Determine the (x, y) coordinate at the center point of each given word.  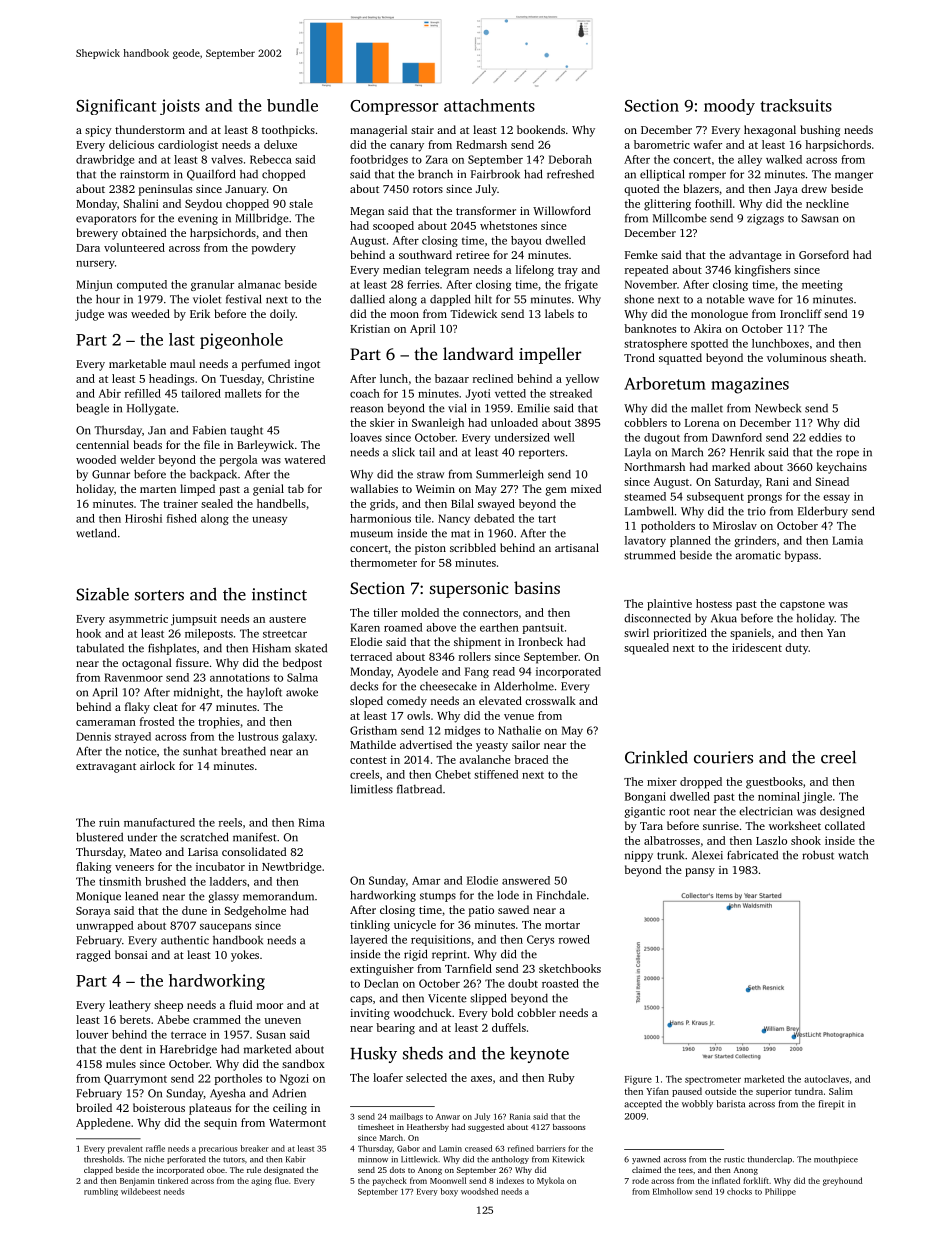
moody (729, 107)
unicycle (415, 926)
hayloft (264, 693)
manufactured (159, 822)
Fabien (209, 430)
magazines (750, 385)
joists (180, 107)
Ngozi (294, 1079)
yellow (582, 380)
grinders (755, 541)
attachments (489, 105)
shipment (477, 643)
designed (842, 812)
